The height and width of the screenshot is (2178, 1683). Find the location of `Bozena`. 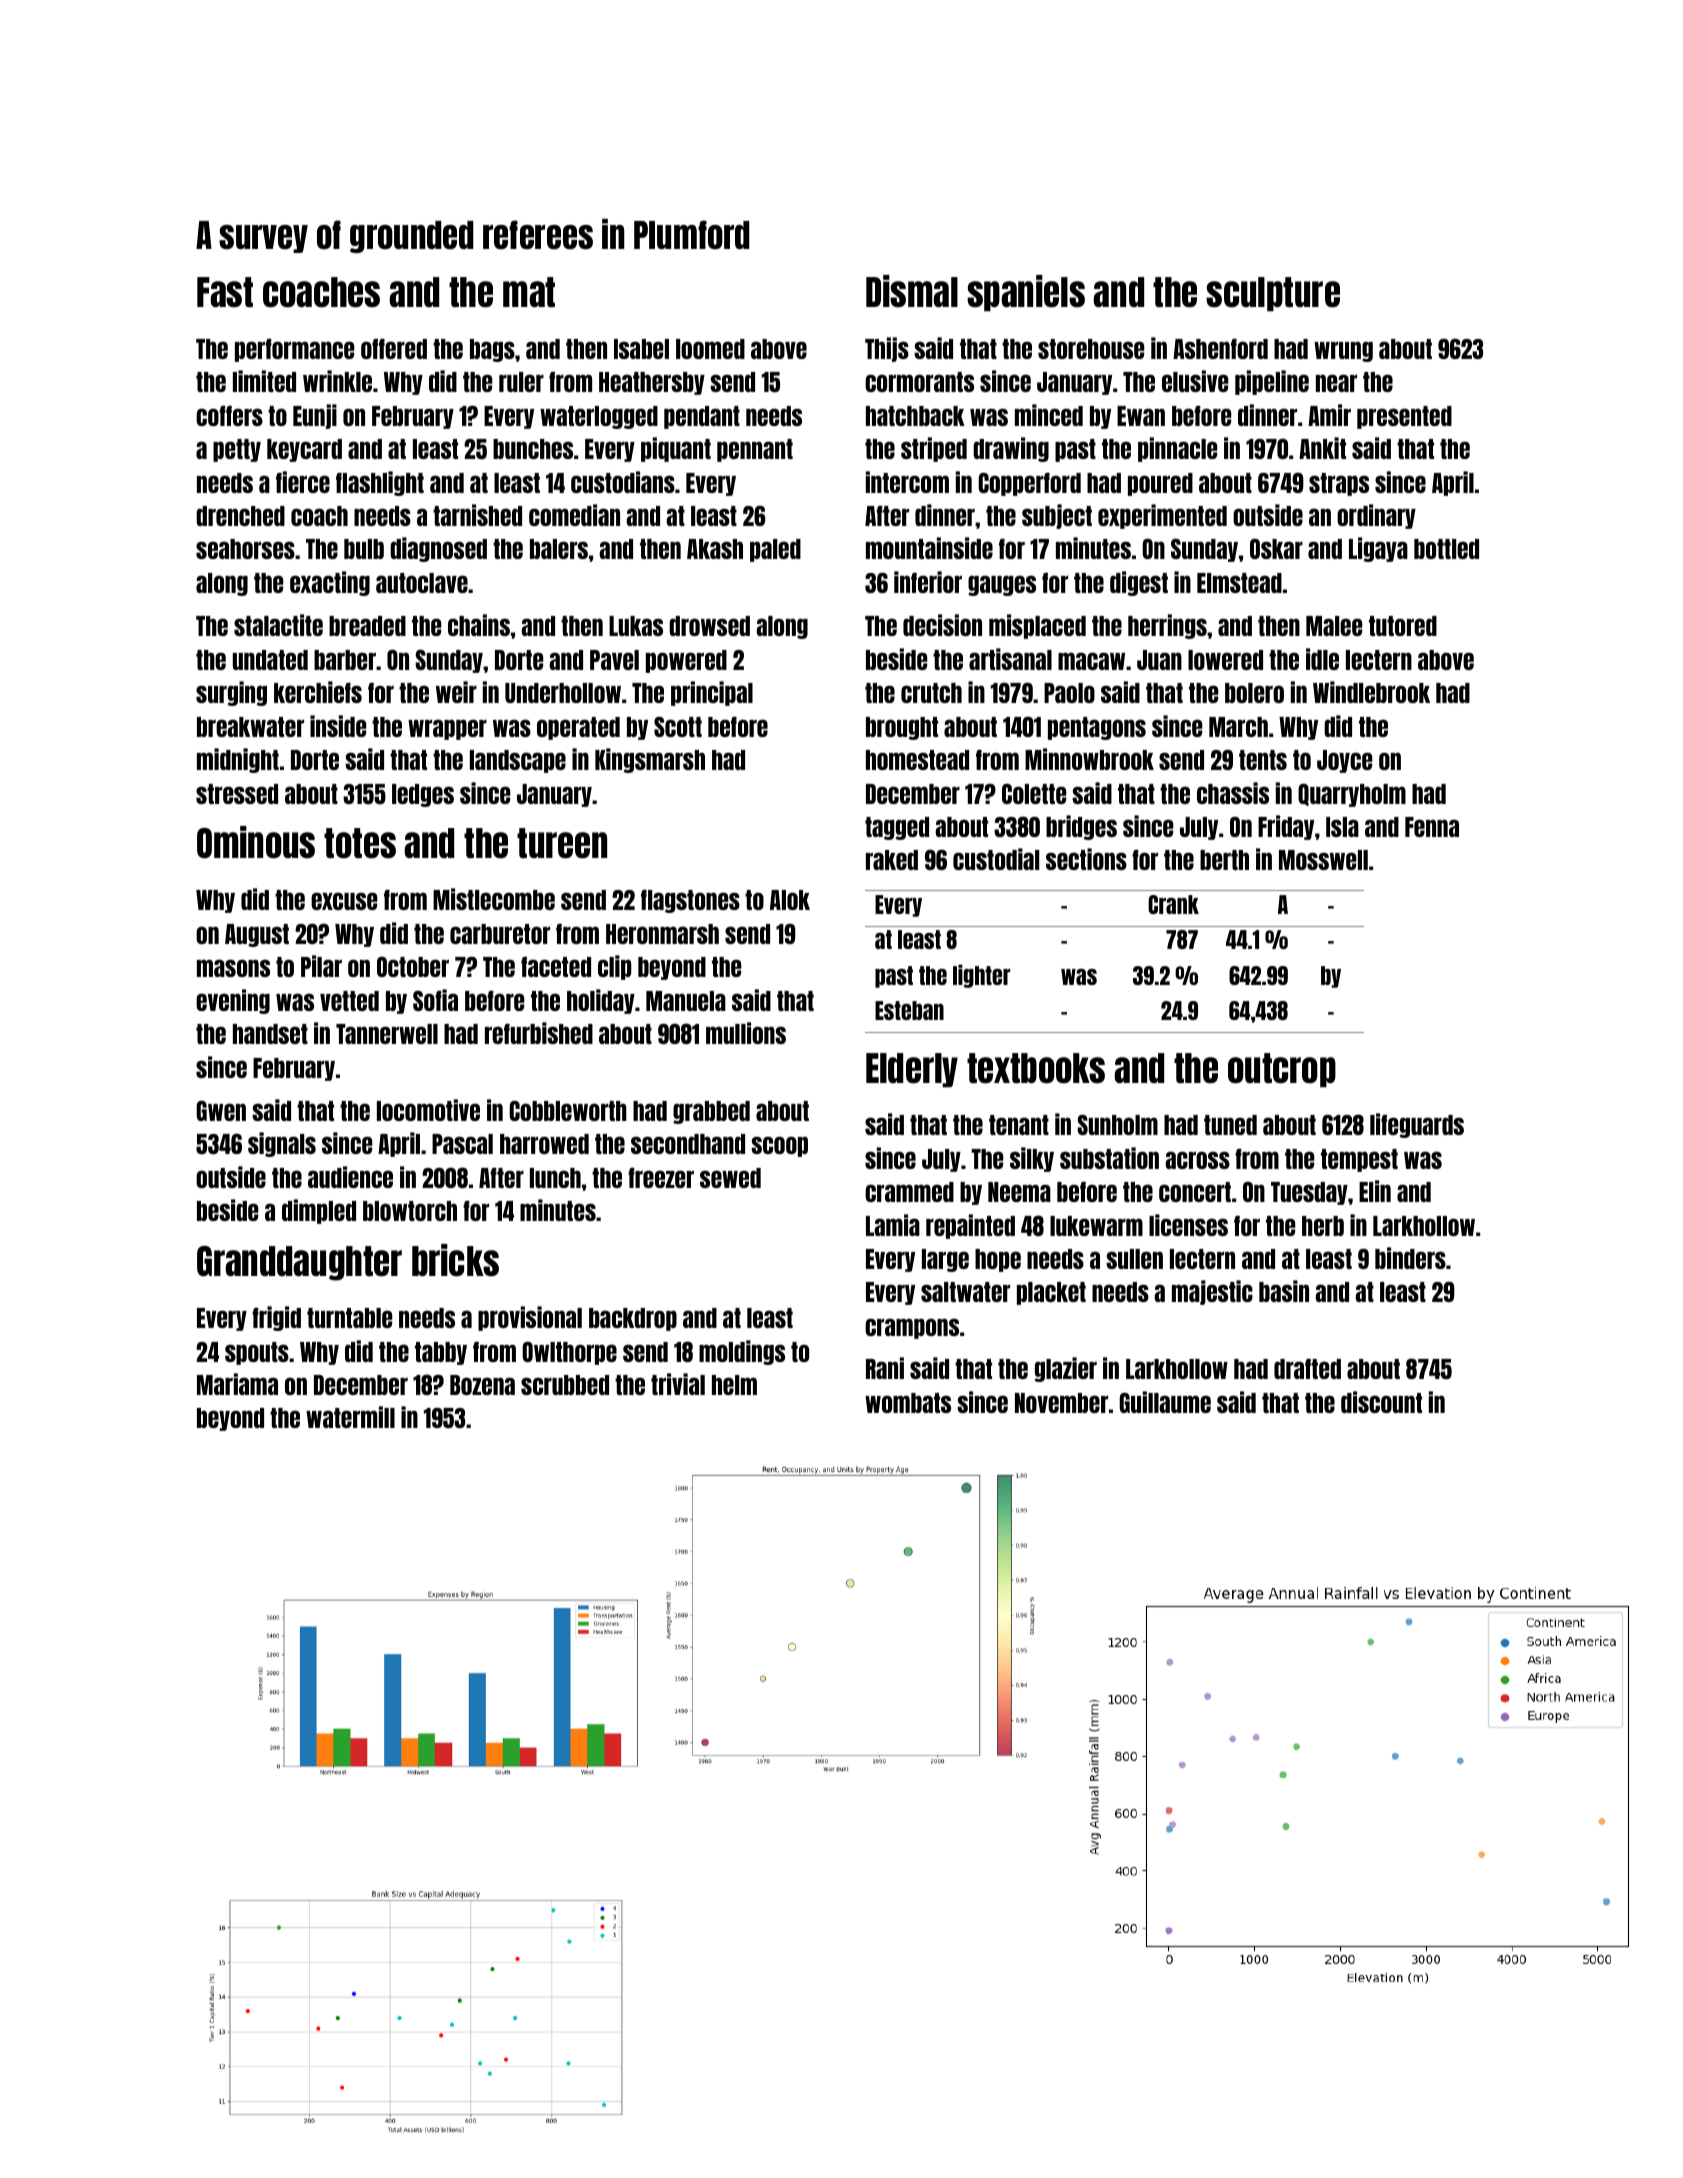

Bozena is located at coordinates (482, 1385).
